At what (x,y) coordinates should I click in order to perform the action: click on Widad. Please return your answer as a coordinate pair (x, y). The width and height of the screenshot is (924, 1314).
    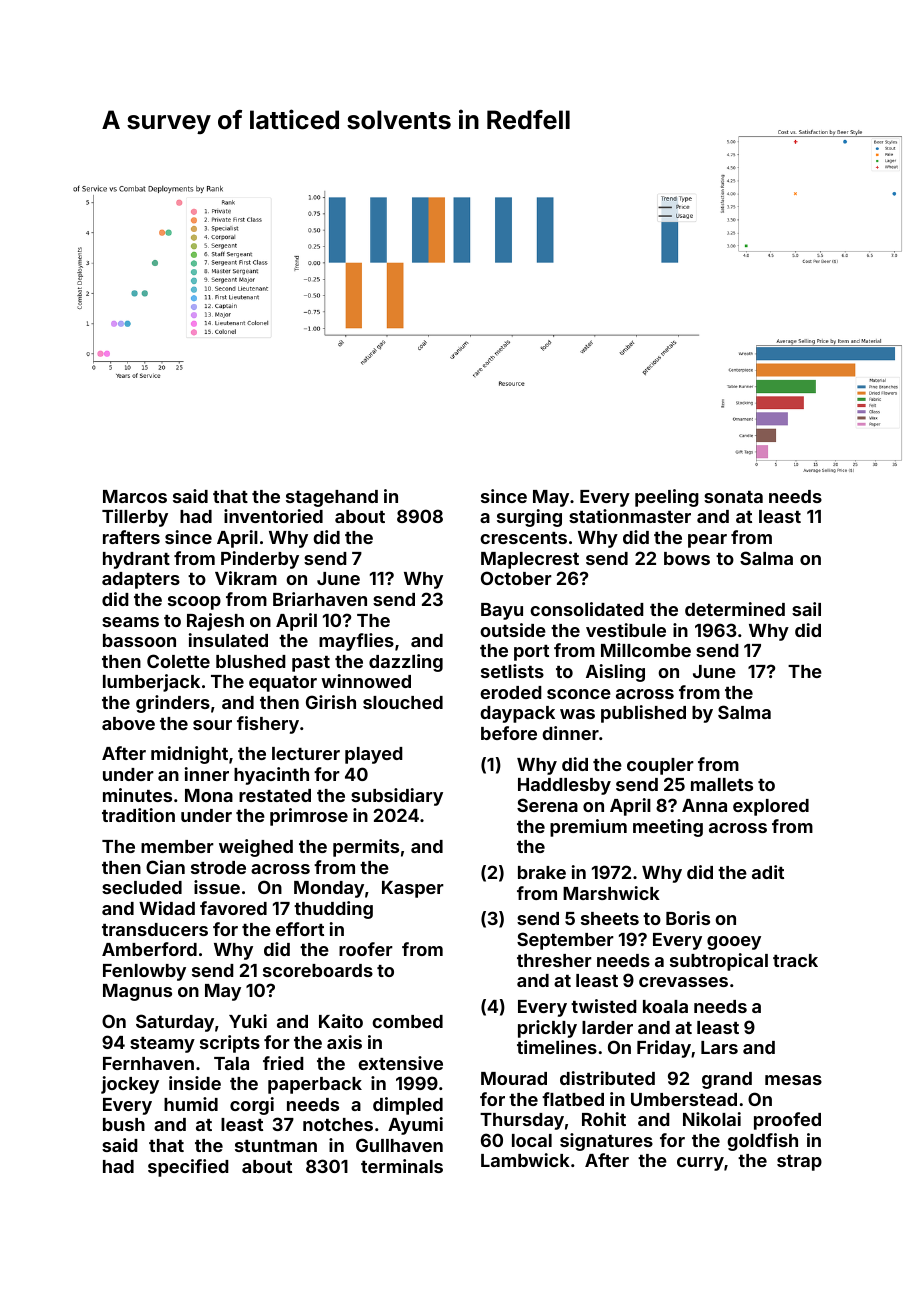
    Looking at the image, I should click on (167, 908).
